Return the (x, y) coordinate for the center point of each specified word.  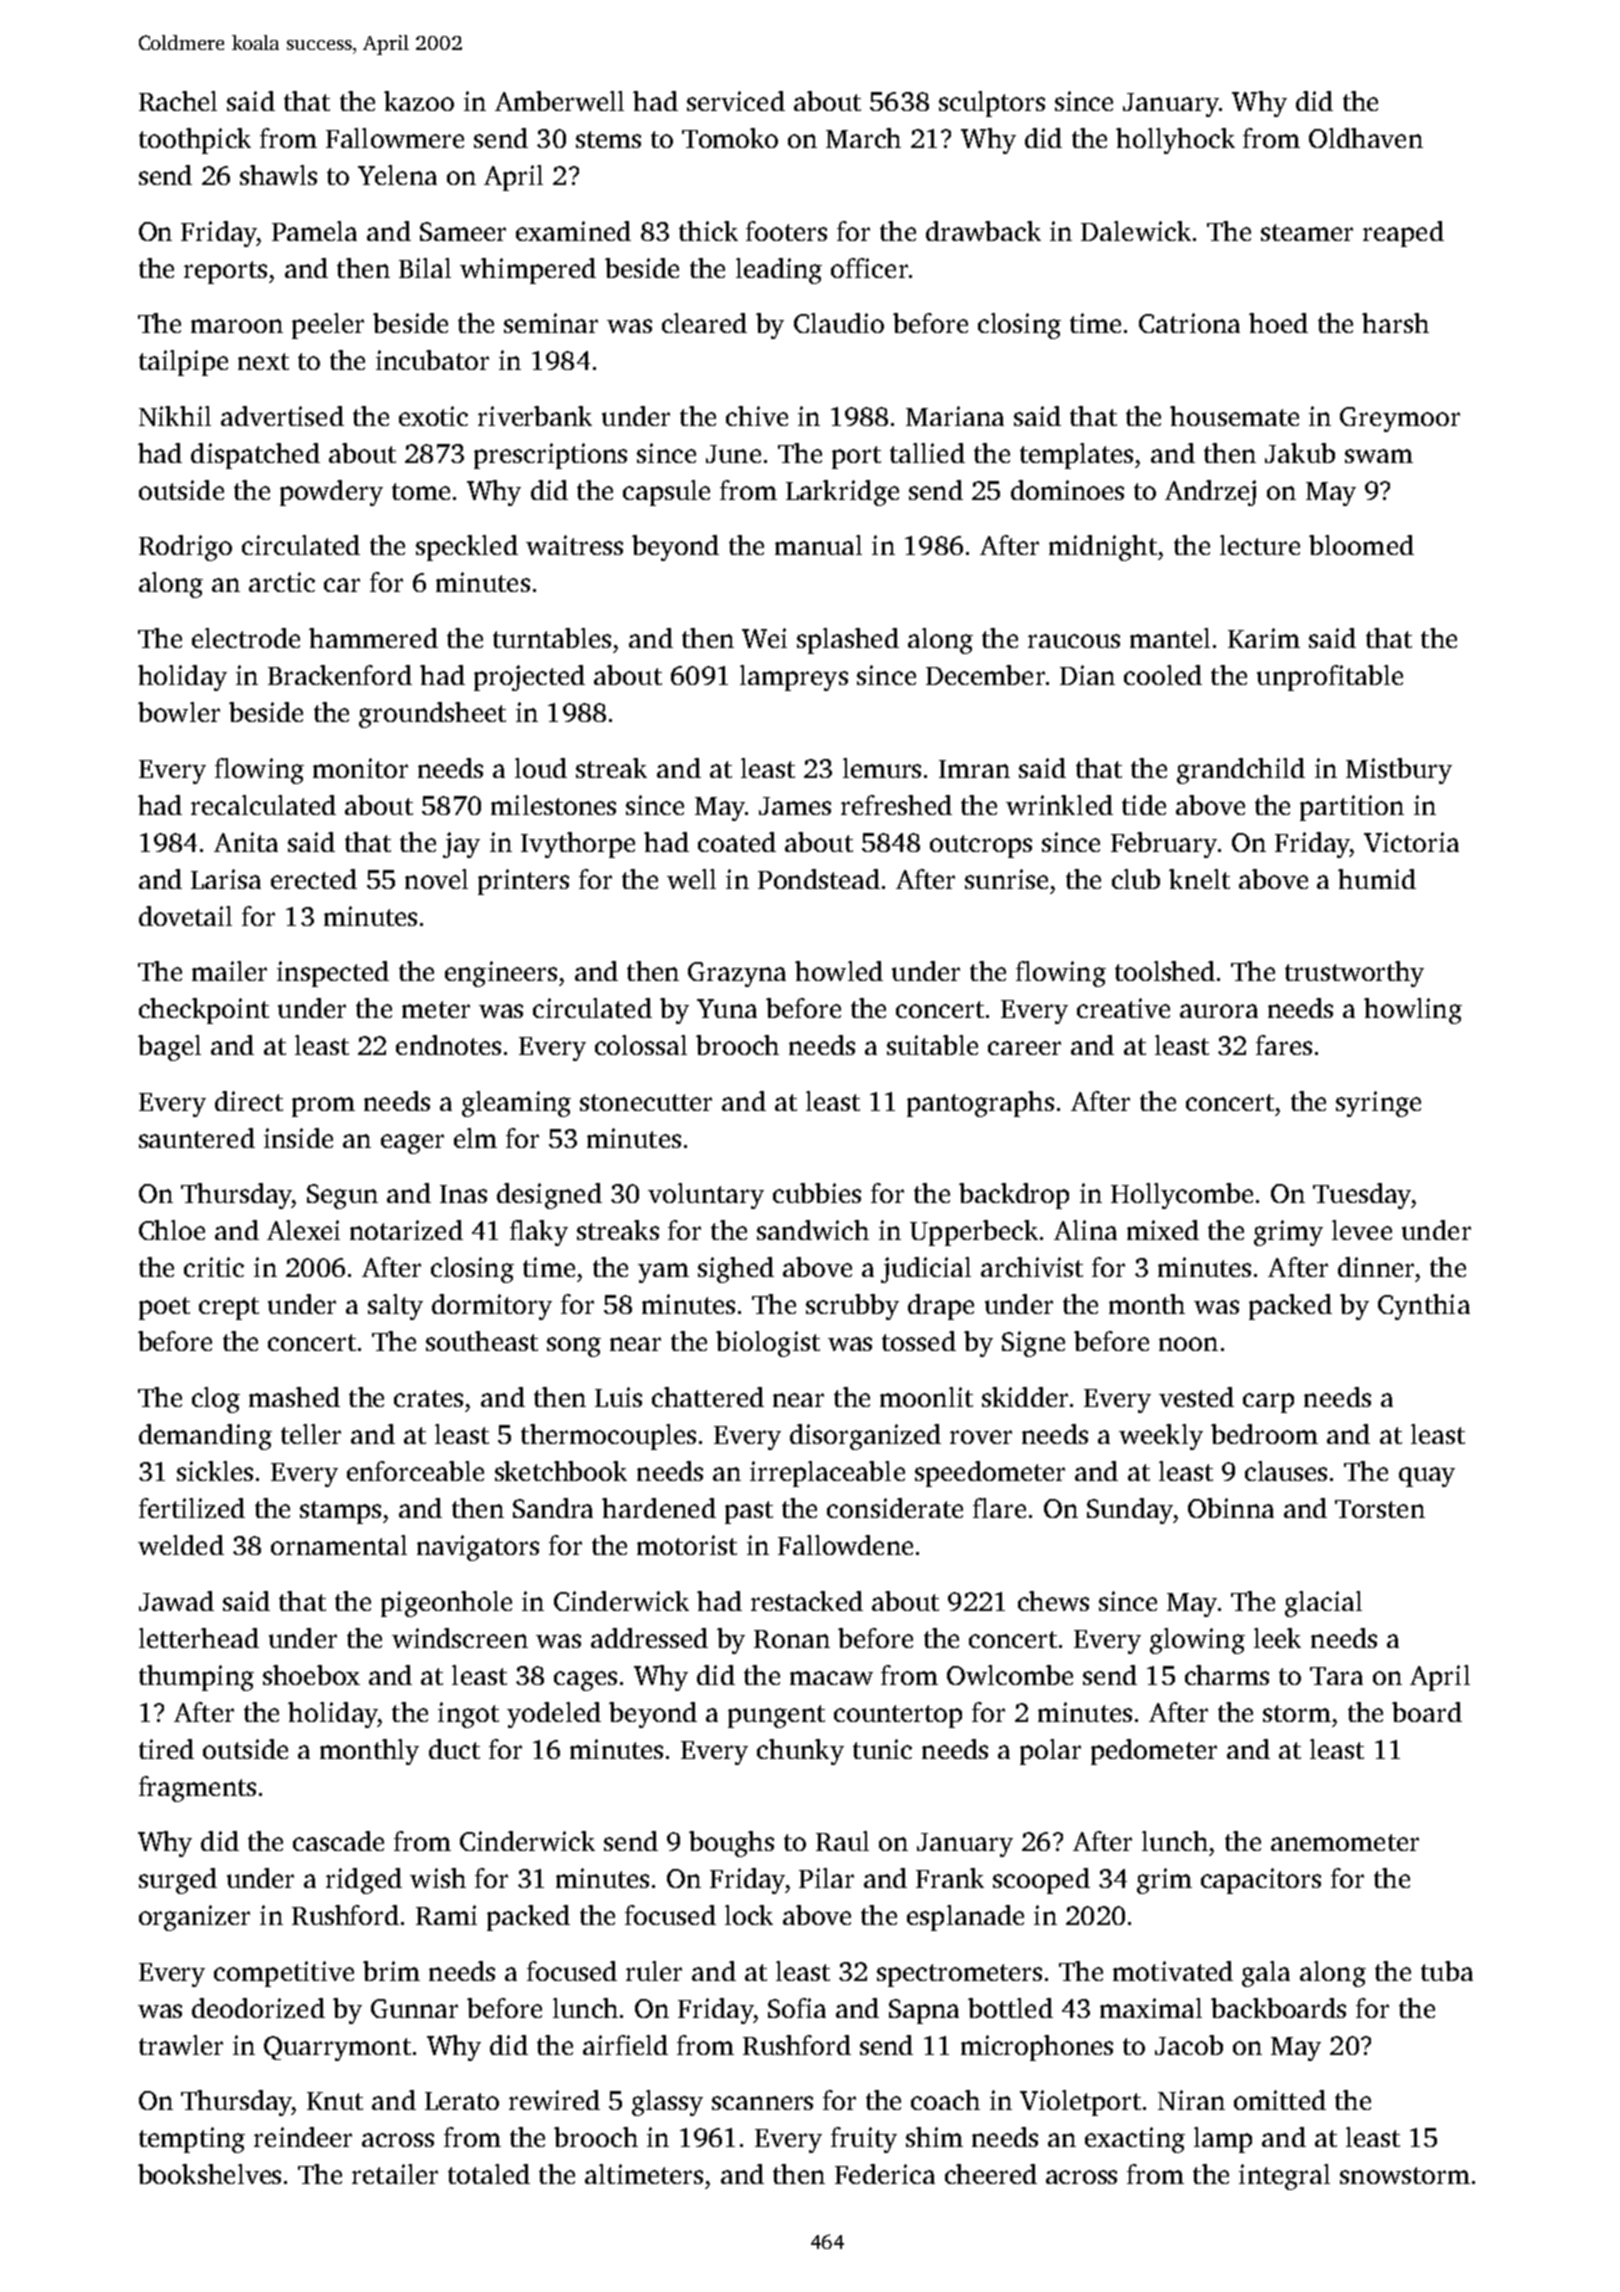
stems (608, 139)
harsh (1395, 323)
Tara (1336, 1676)
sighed (736, 1270)
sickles (215, 1471)
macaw (831, 1678)
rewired (554, 2100)
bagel (169, 1048)
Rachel (178, 101)
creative (1123, 1008)
